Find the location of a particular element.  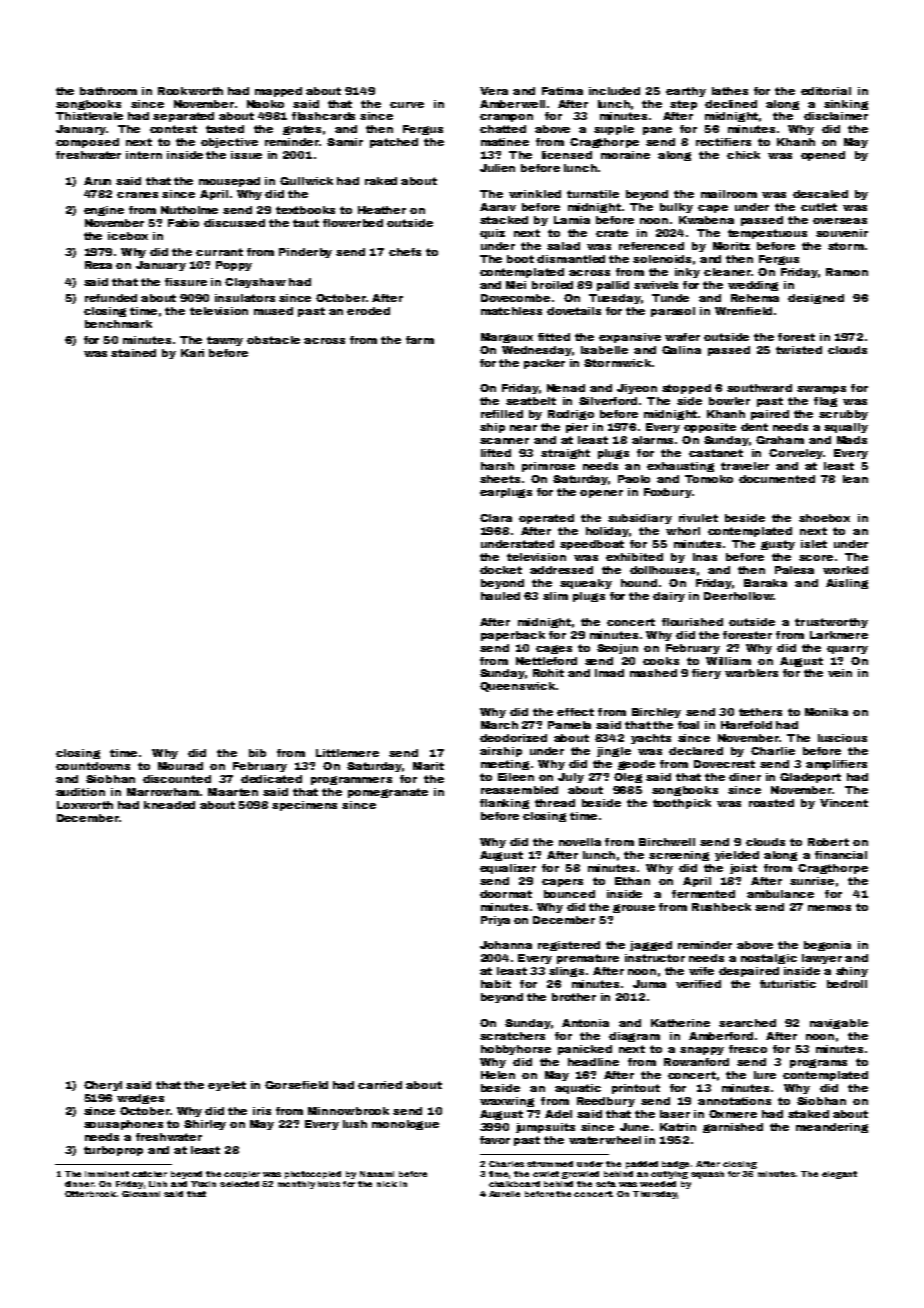

dovetails is located at coordinates (574, 311).
